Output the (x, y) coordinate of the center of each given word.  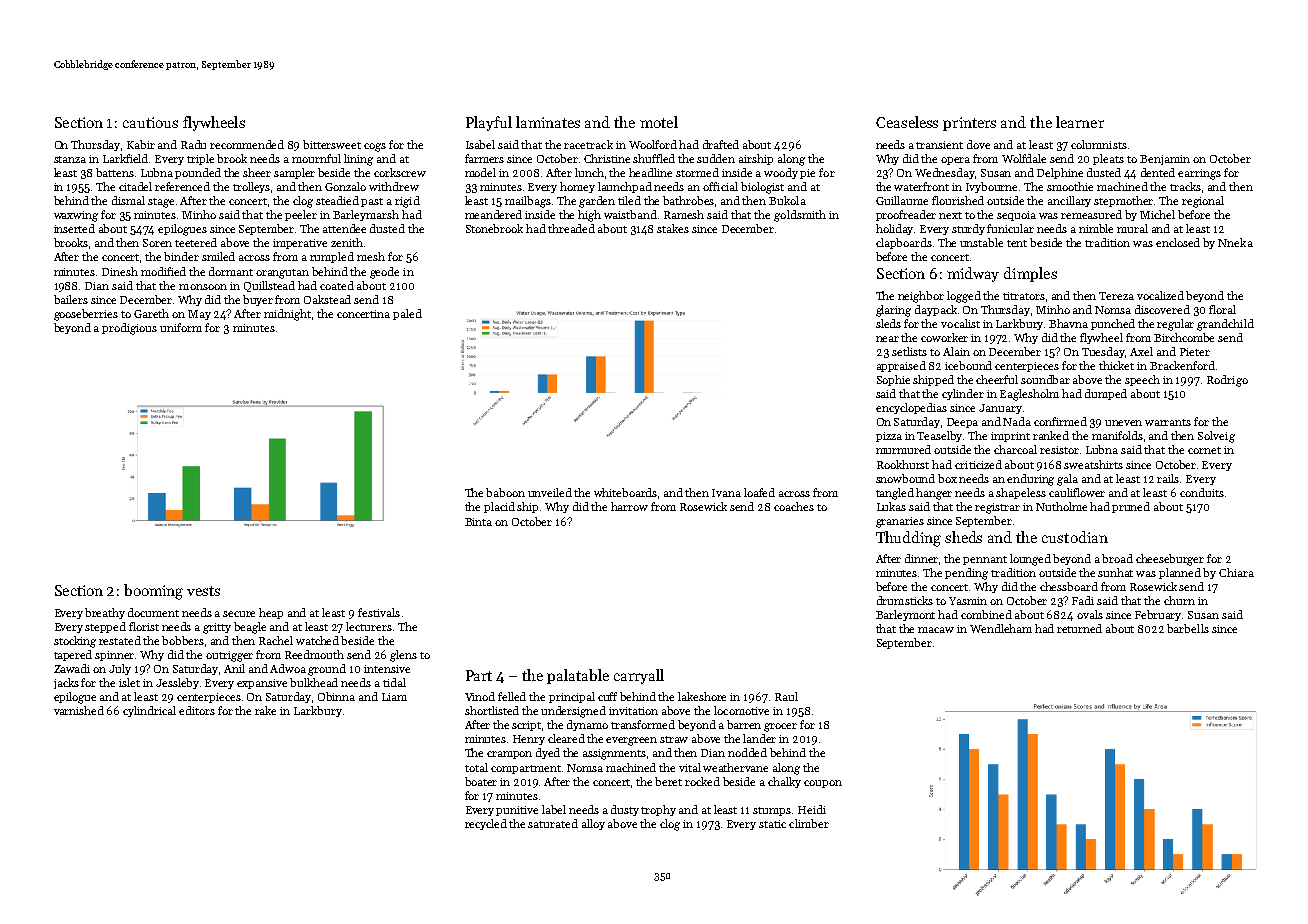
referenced (182, 186)
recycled (486, 824)
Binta (478, 522)
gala (1067, 480)
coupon (823, 784)
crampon (509, 755)
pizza (889, 437)
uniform (181, 327)
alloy (593, 824)
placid (499, 507)
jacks (66, 683)
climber (809, 823)
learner (1080, 122)
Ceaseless (907, 122)
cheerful (997, 379)
